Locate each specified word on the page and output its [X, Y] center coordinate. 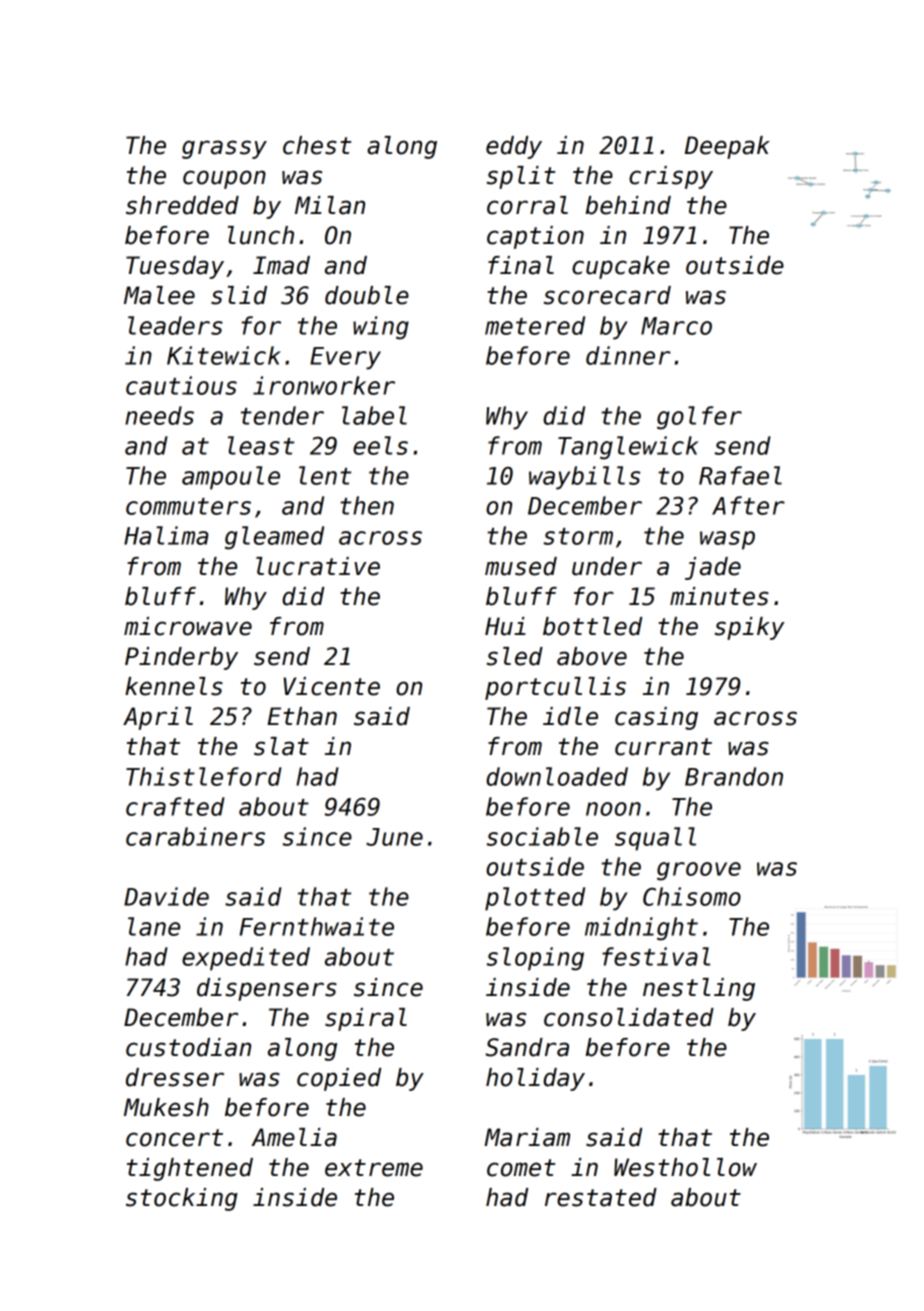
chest [317, 145]
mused [521, 566]
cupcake [621, 267]
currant [663, 747]
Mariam [527, 1137]
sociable [542, 836]
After [748, 505]
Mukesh [166, 1107]
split [521, 177]
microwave [188, 626]
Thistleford [204, 776]
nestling [699, 989]
